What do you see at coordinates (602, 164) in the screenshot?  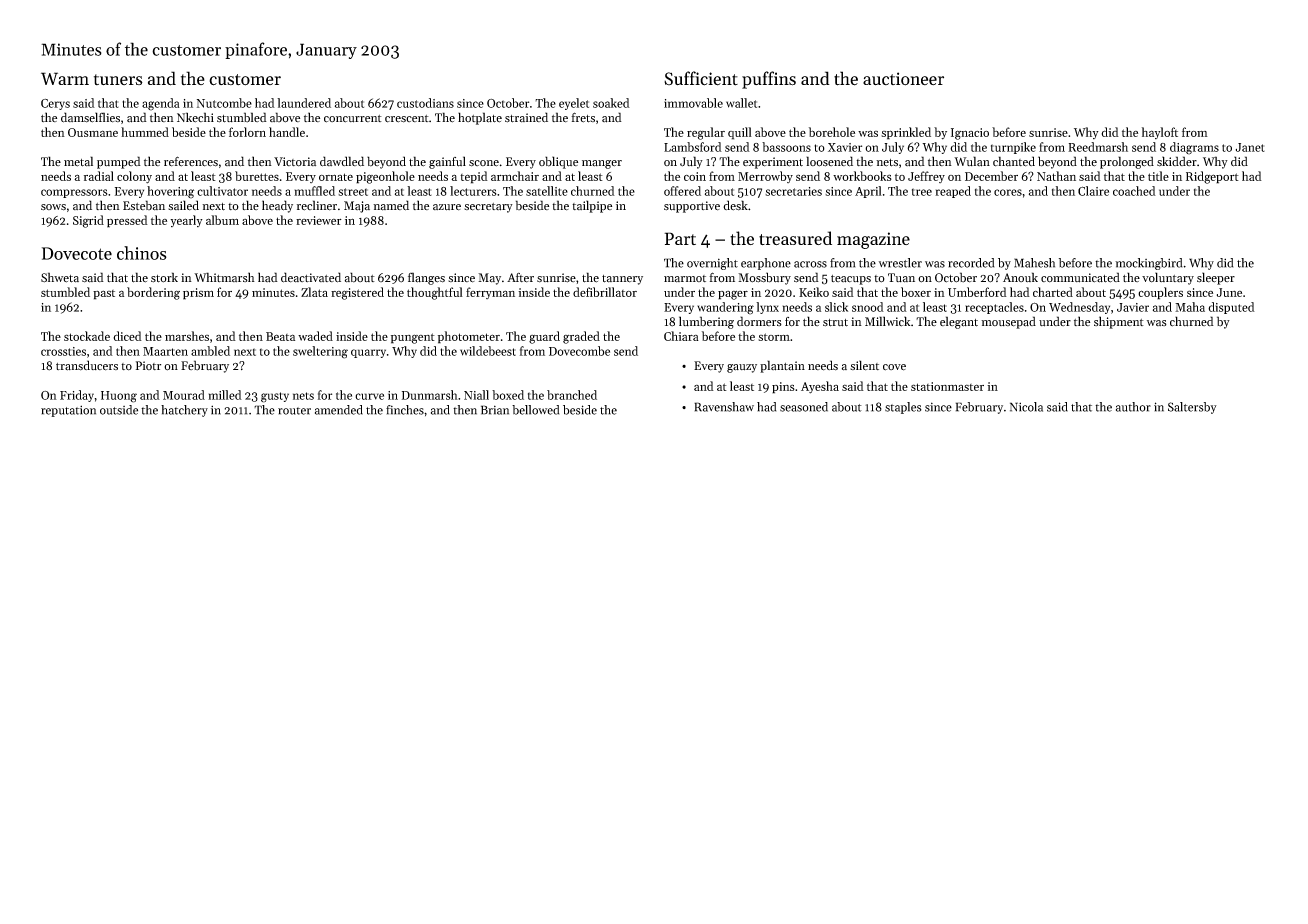 I see `manger` at bounding box center [602, 164].
